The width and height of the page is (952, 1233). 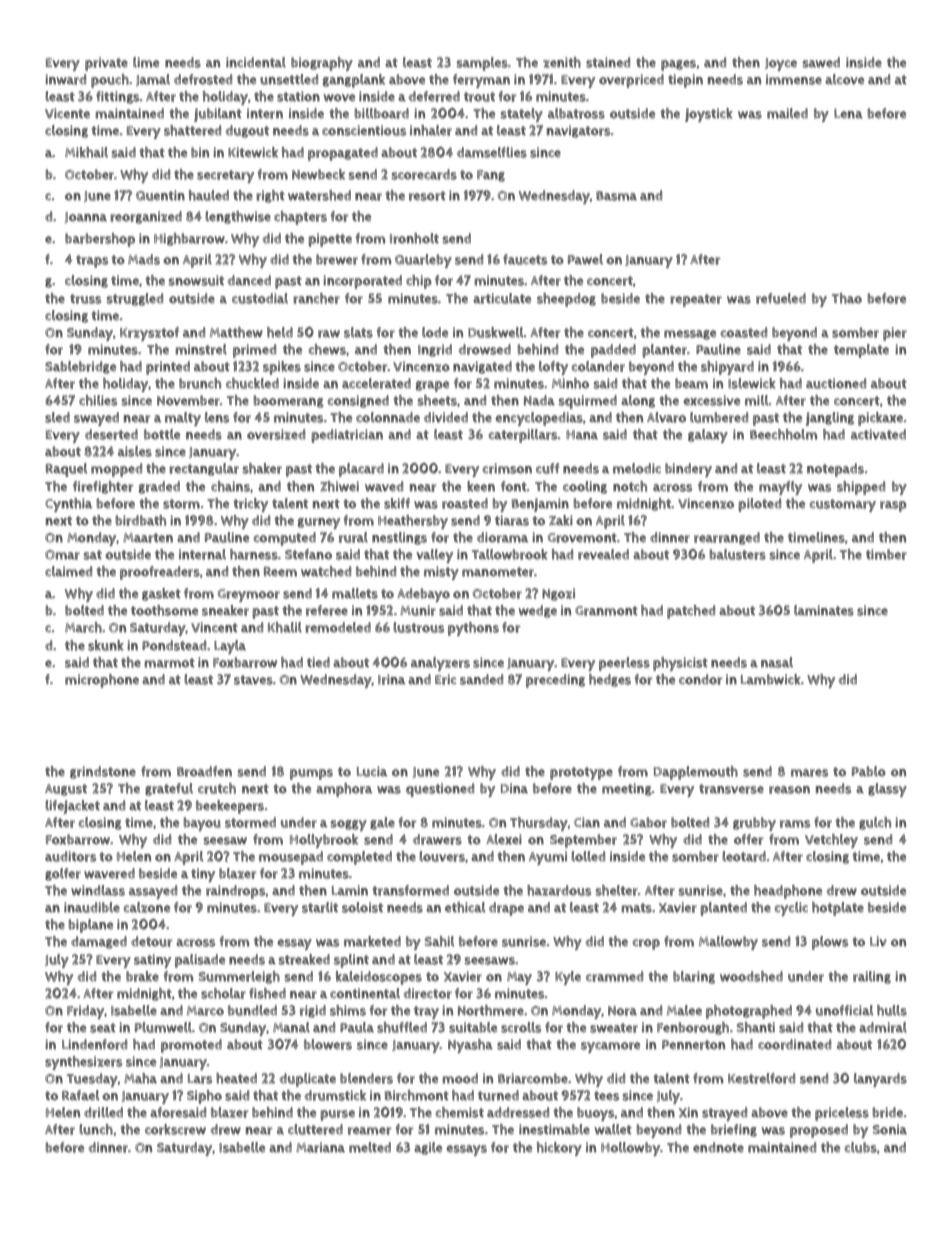 I want to click on stained, so click(x=608, y=62).
